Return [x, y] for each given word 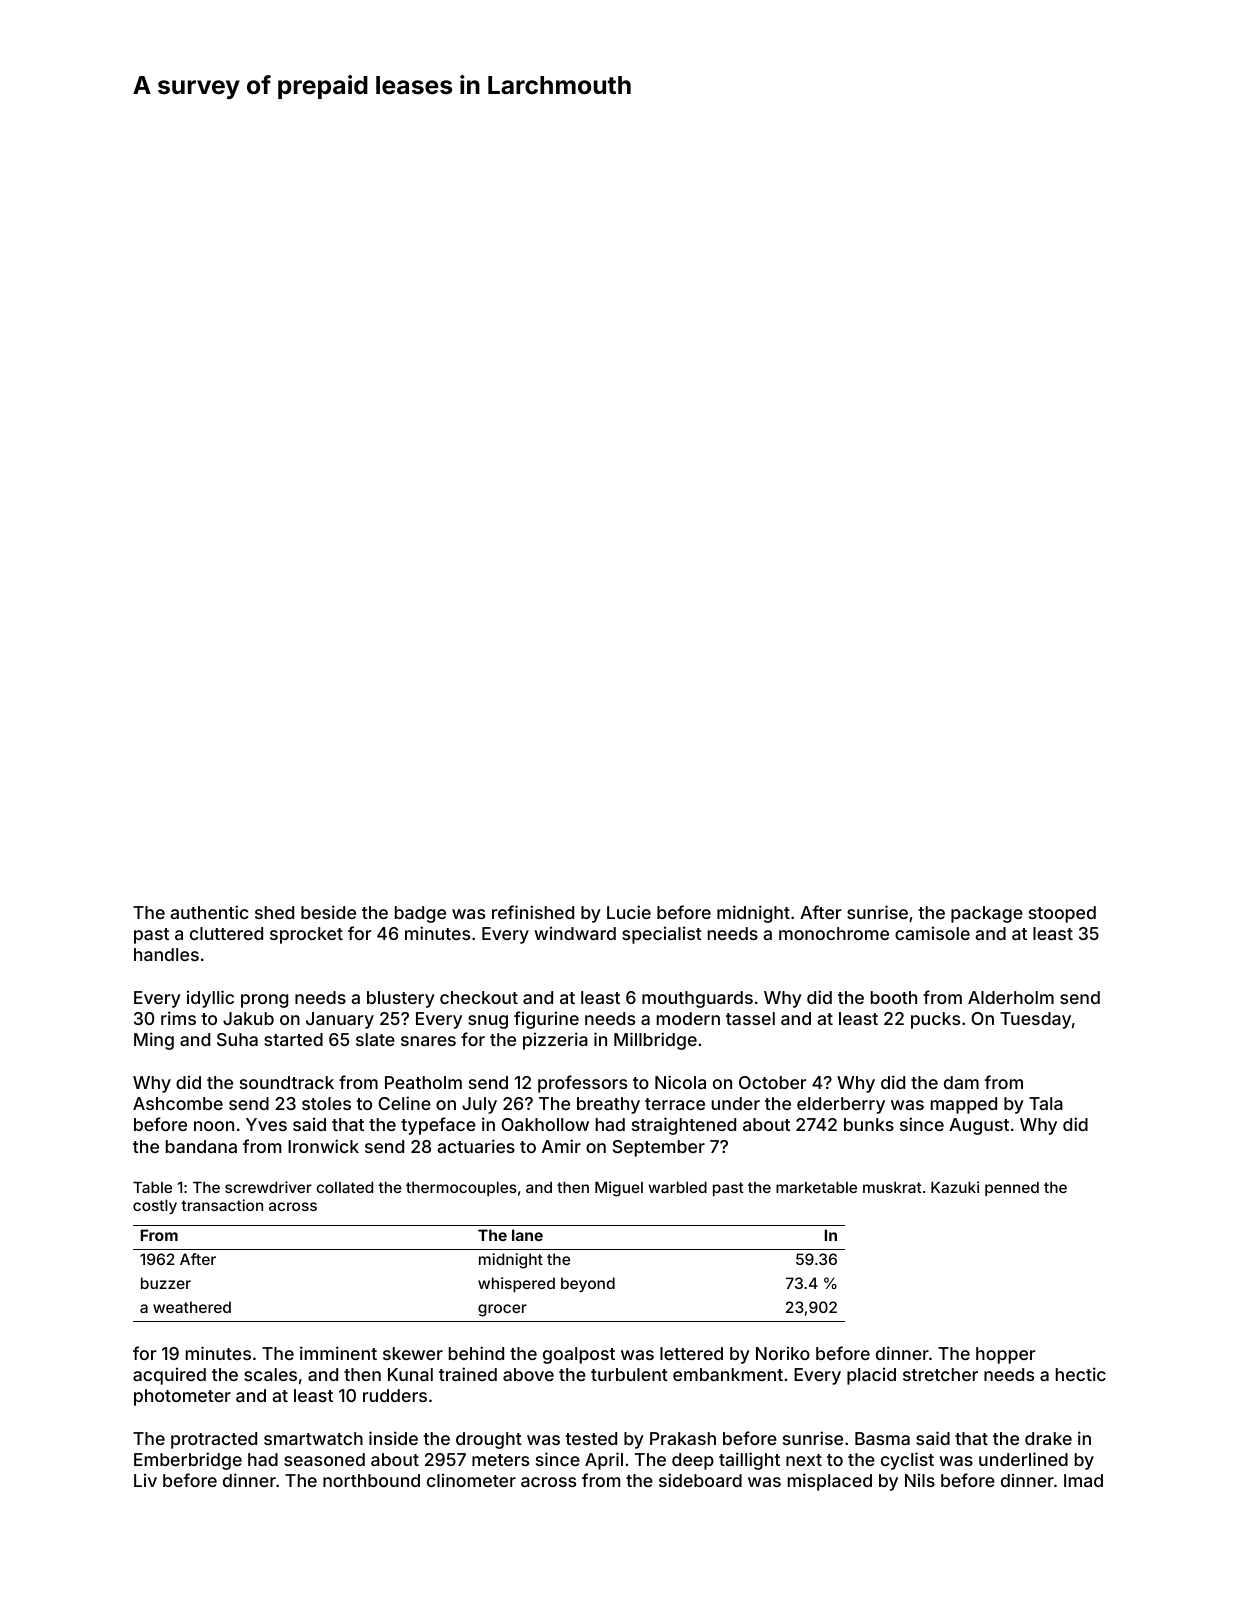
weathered [192, 1307]
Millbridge [655, 1041]
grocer [502, 1310]
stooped [1062, 914]
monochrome [834, 933]
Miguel [619, 1189]
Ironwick [323, 1146]
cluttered [226, 933]
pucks [935, 1020]
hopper [1005, 1355]
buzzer [166, 1283]
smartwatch [313, 1438]
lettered [691, 1353]
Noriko [783, 1353]
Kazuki [955, 1187]
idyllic [210, 999]
